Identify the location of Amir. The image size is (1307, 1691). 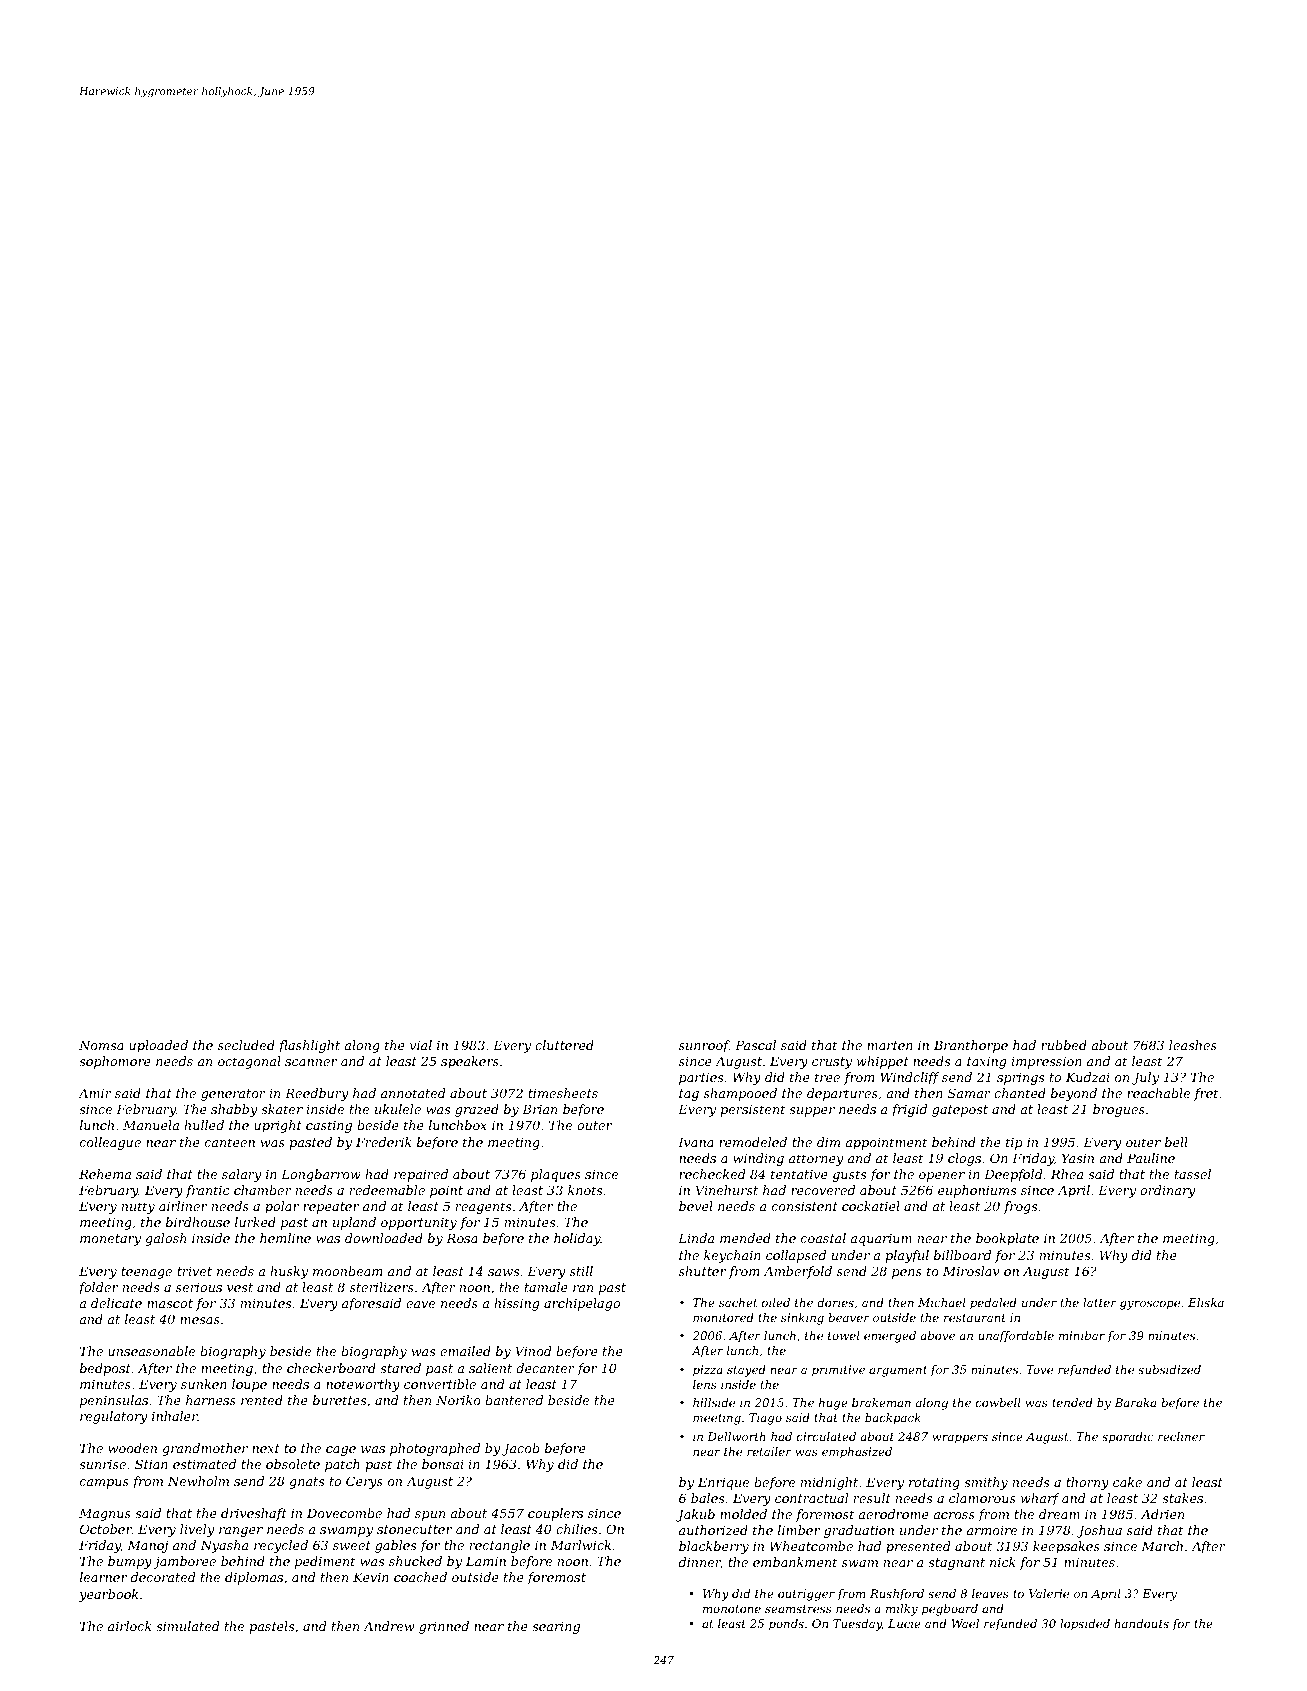
(95, 1093).
